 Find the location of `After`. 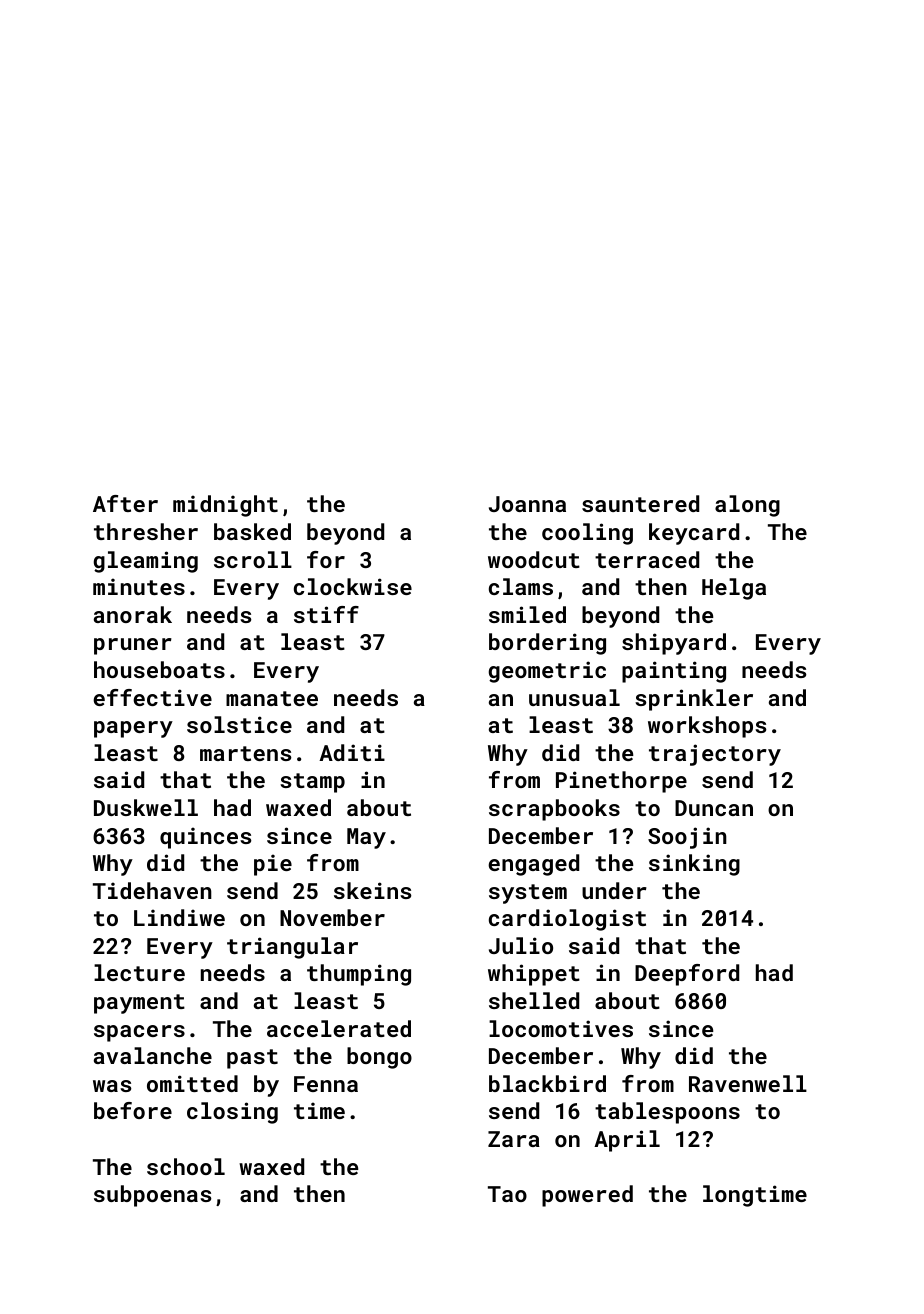

After is located at coordinates (125, 503).
